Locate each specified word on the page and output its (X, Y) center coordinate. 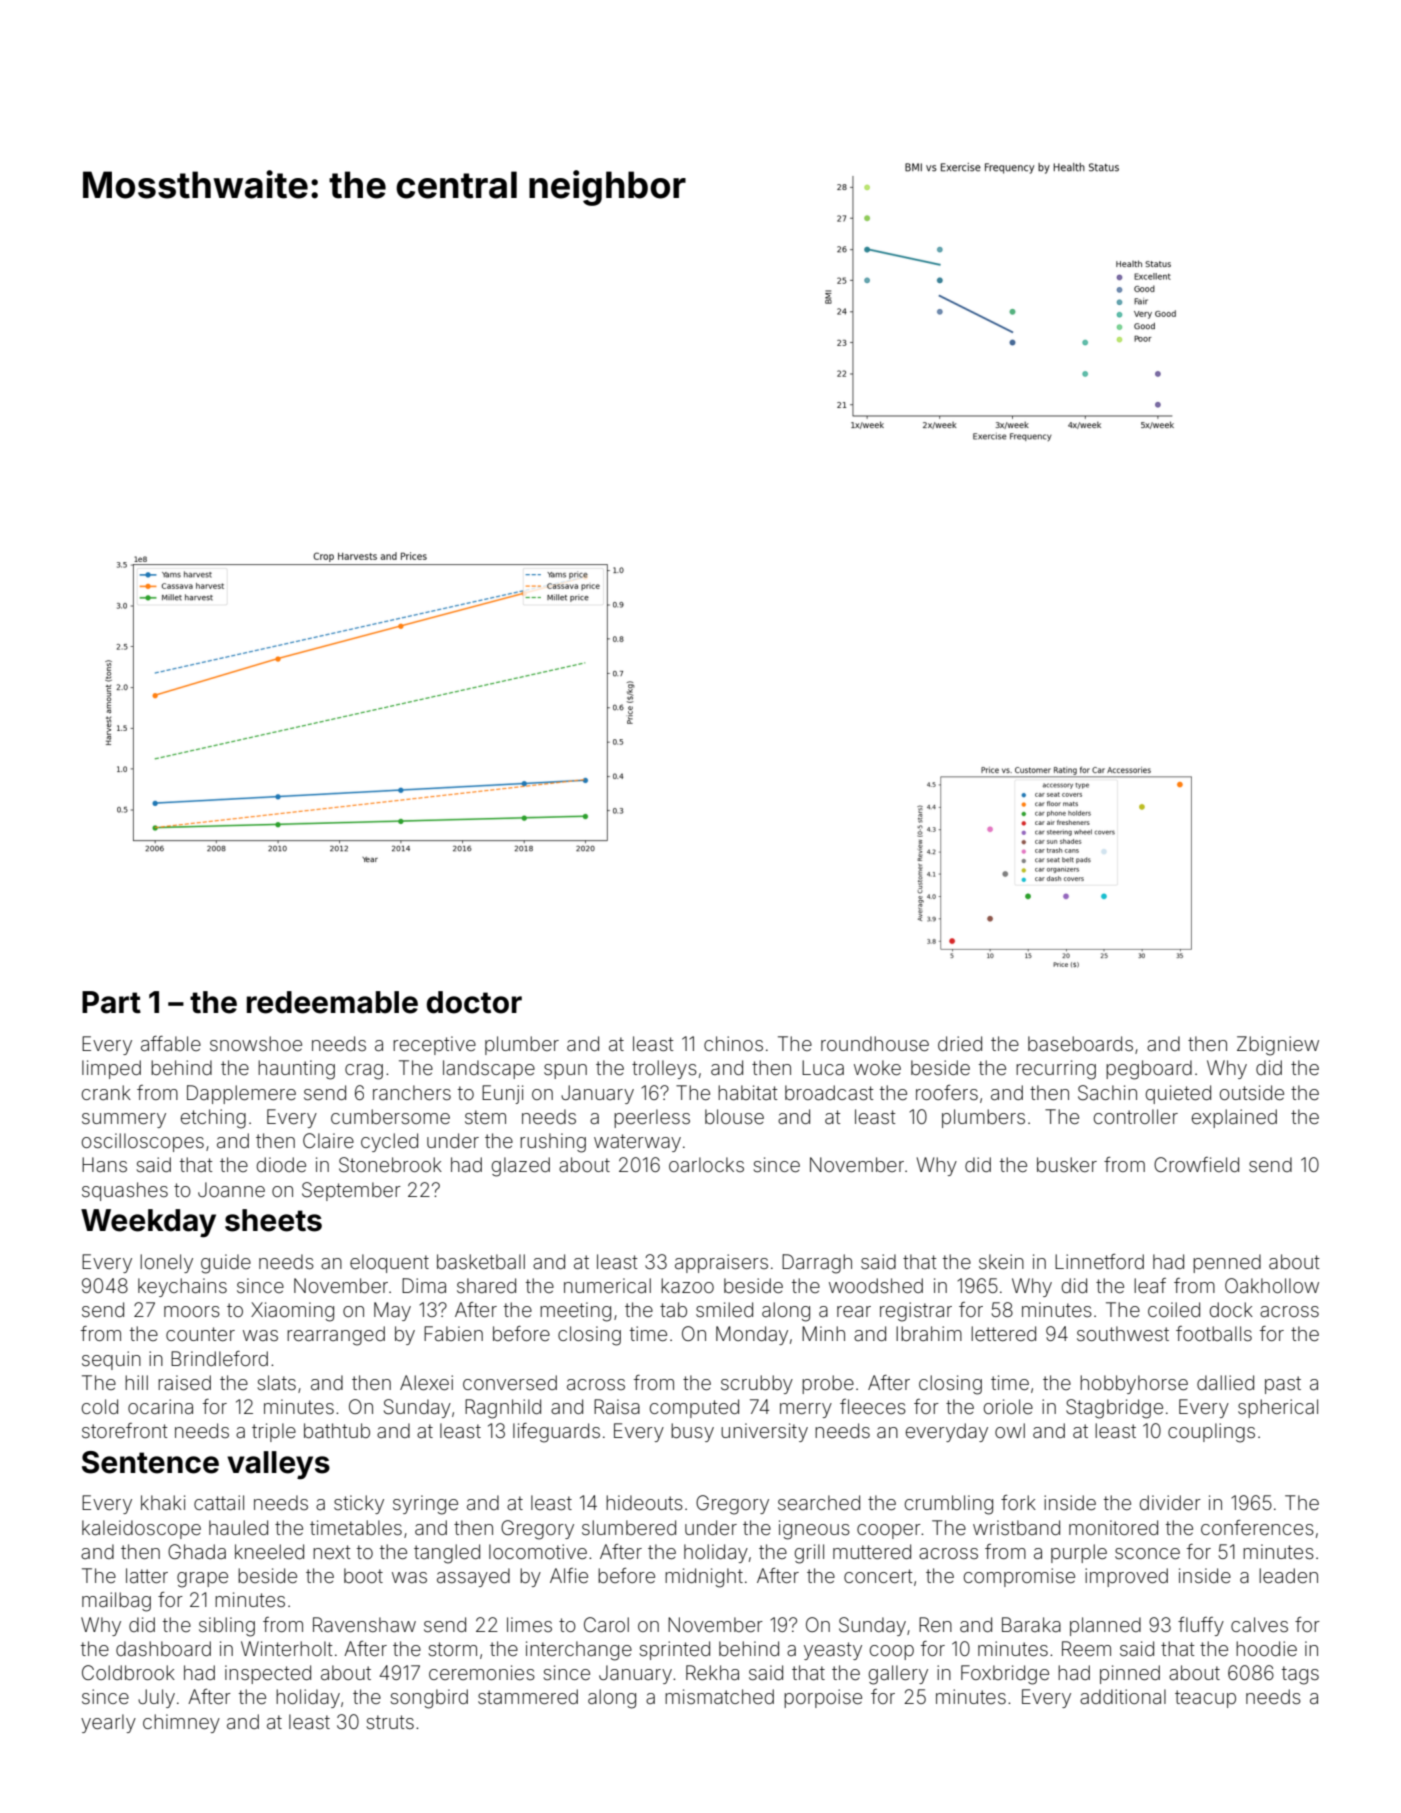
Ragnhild (503, 1409)
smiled (724, 1309)
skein (1001, 1261)
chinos (733, 1043)
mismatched (719, 1696)
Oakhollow (1272, 1285)
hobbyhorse (1134, 1384)
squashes (125, 1191)
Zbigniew (1278, 1046)
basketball (481, 1261)
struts (390, 1722)
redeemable (332, 1002)
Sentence (150, 1462)
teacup (1205, 1699)
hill (136, 1382)
